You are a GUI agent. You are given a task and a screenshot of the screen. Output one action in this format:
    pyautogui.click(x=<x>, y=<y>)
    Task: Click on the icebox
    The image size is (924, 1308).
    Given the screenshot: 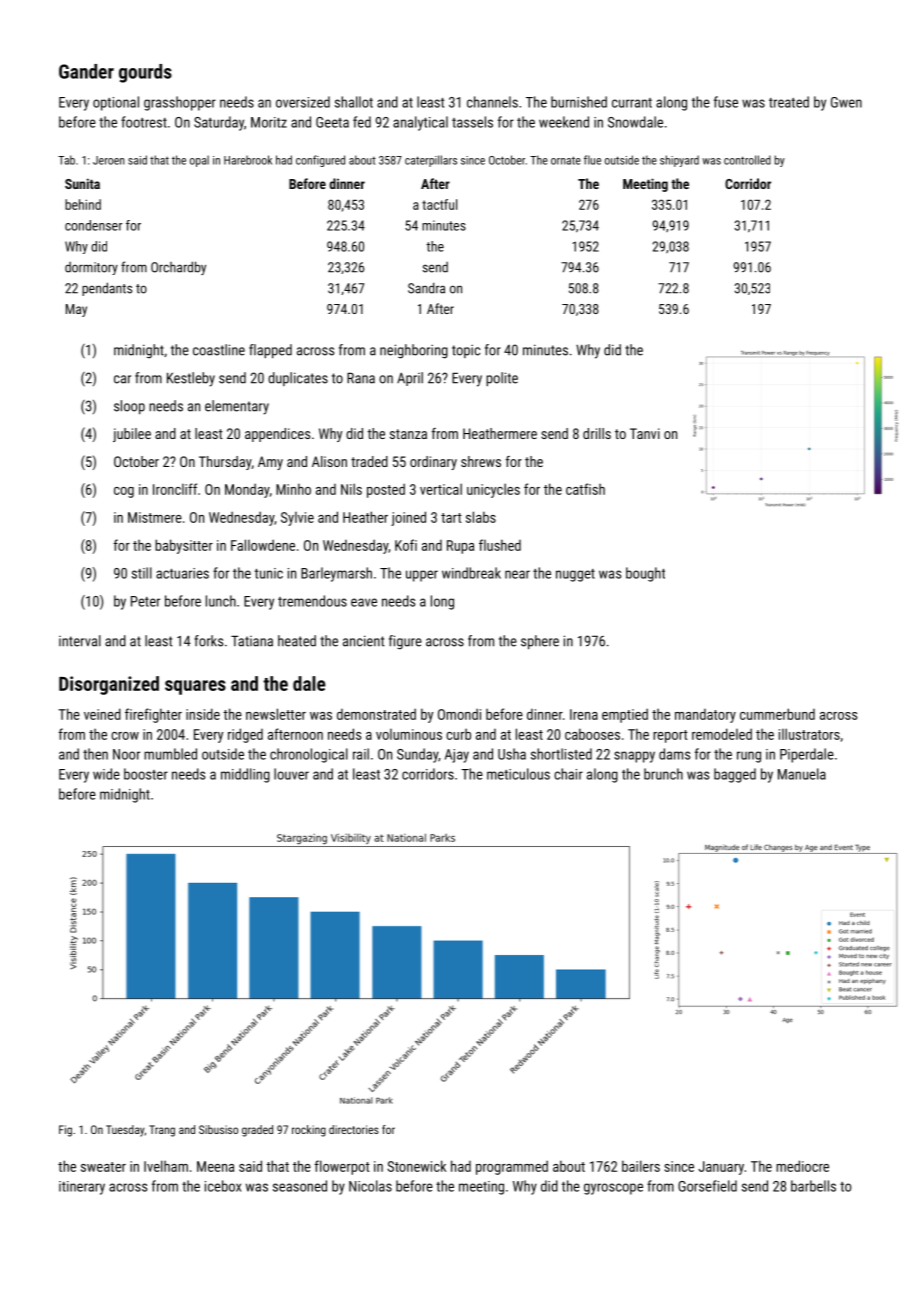 What is the action you would take?
    pyautogui.click(x=223, y=1186)
